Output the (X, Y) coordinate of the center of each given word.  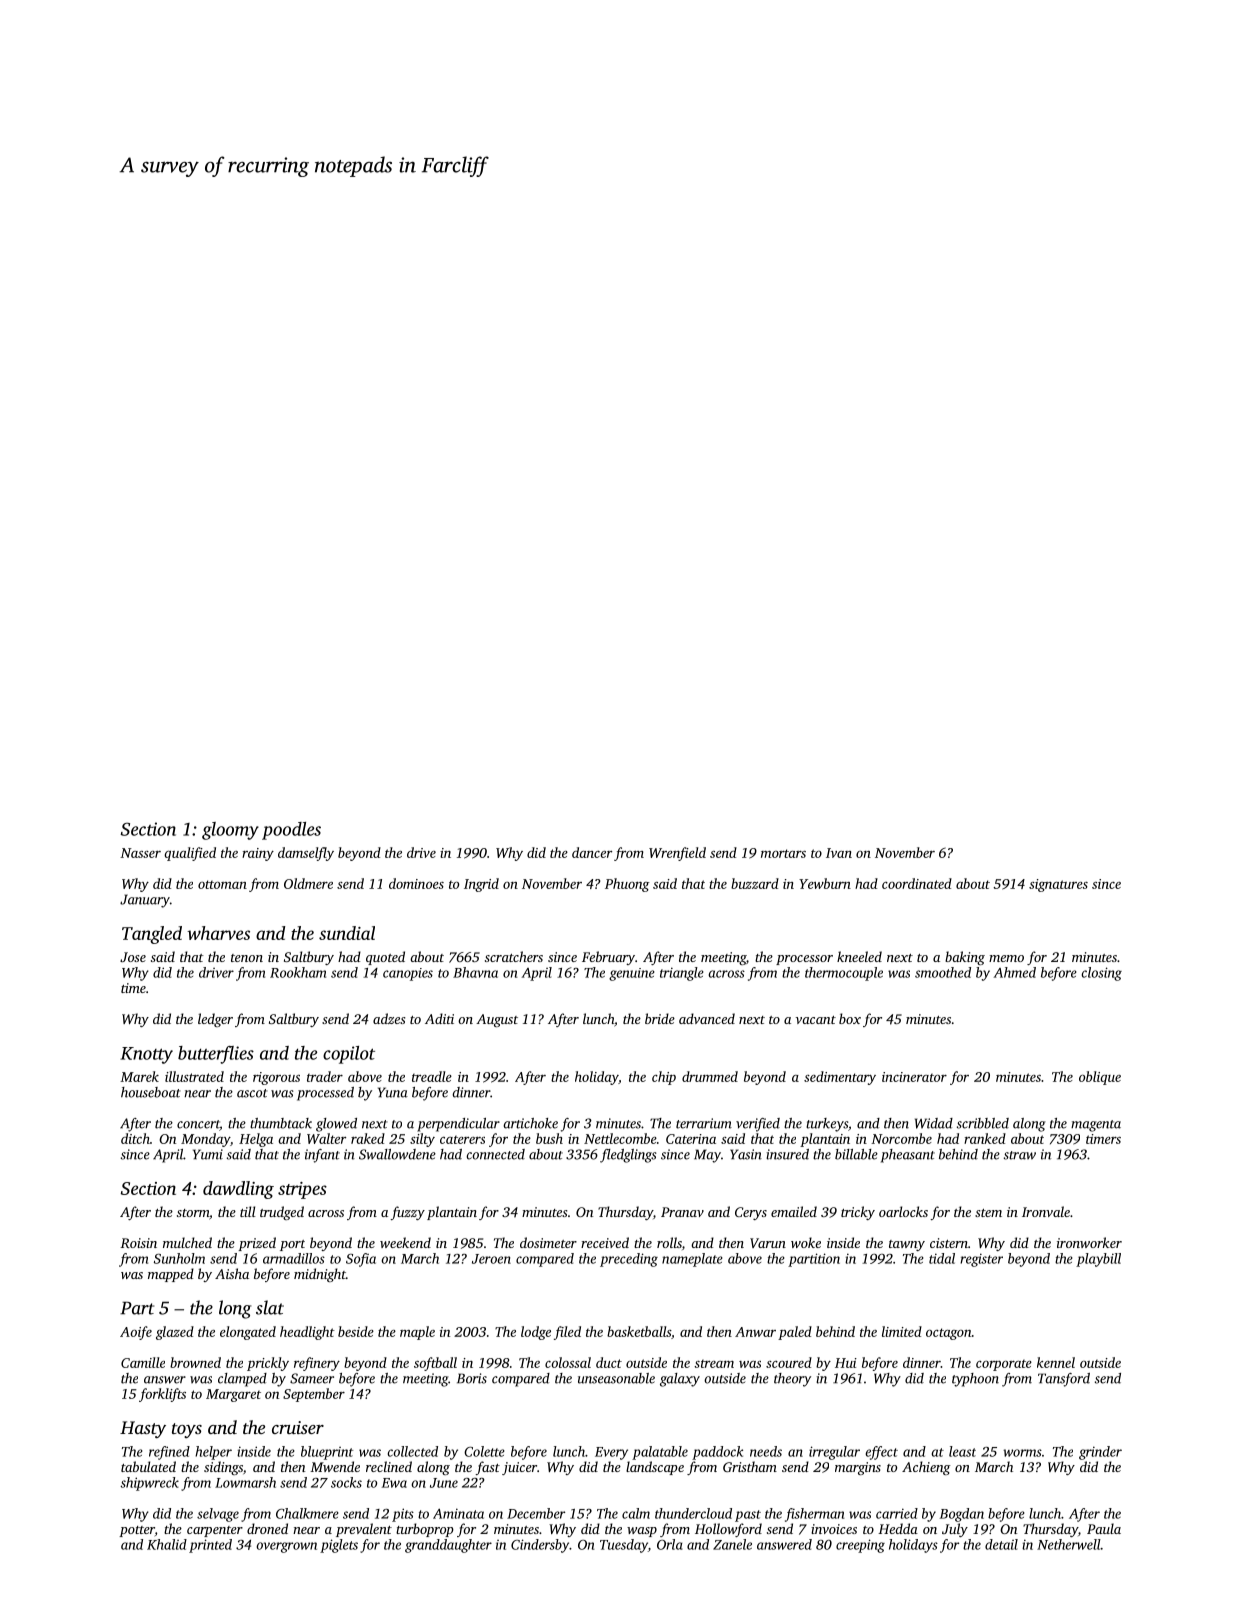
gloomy (230, 831)
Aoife (136, 1333)
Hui (846, 1363)
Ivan (839, 853)
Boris (472, 1378)
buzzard (755, 883)
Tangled (152, 935)
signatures (1058, 885)
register (981, 1260)
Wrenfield (677, 854)
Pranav (682, 1212)
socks (346, 1482)
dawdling (238, 1190)
